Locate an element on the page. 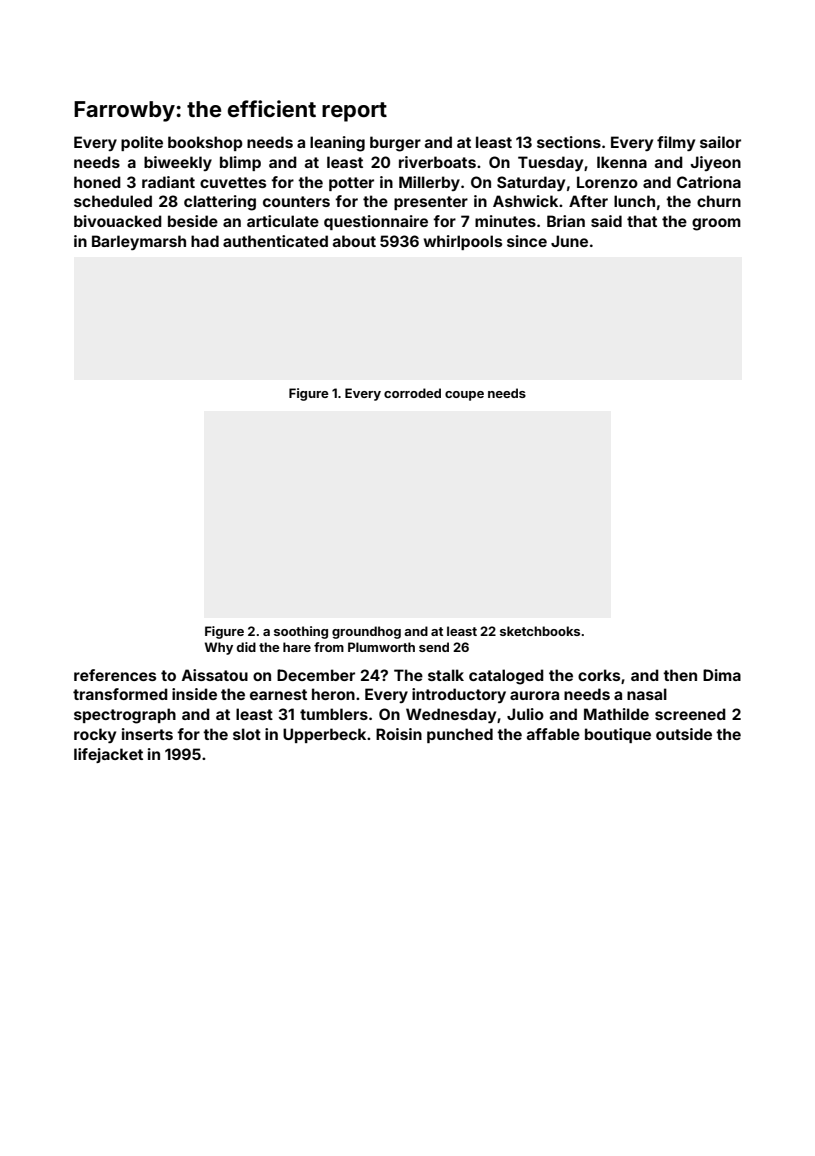 The width and height of the document is (815, 1156). coupe is located at coordinates (464, 396).
